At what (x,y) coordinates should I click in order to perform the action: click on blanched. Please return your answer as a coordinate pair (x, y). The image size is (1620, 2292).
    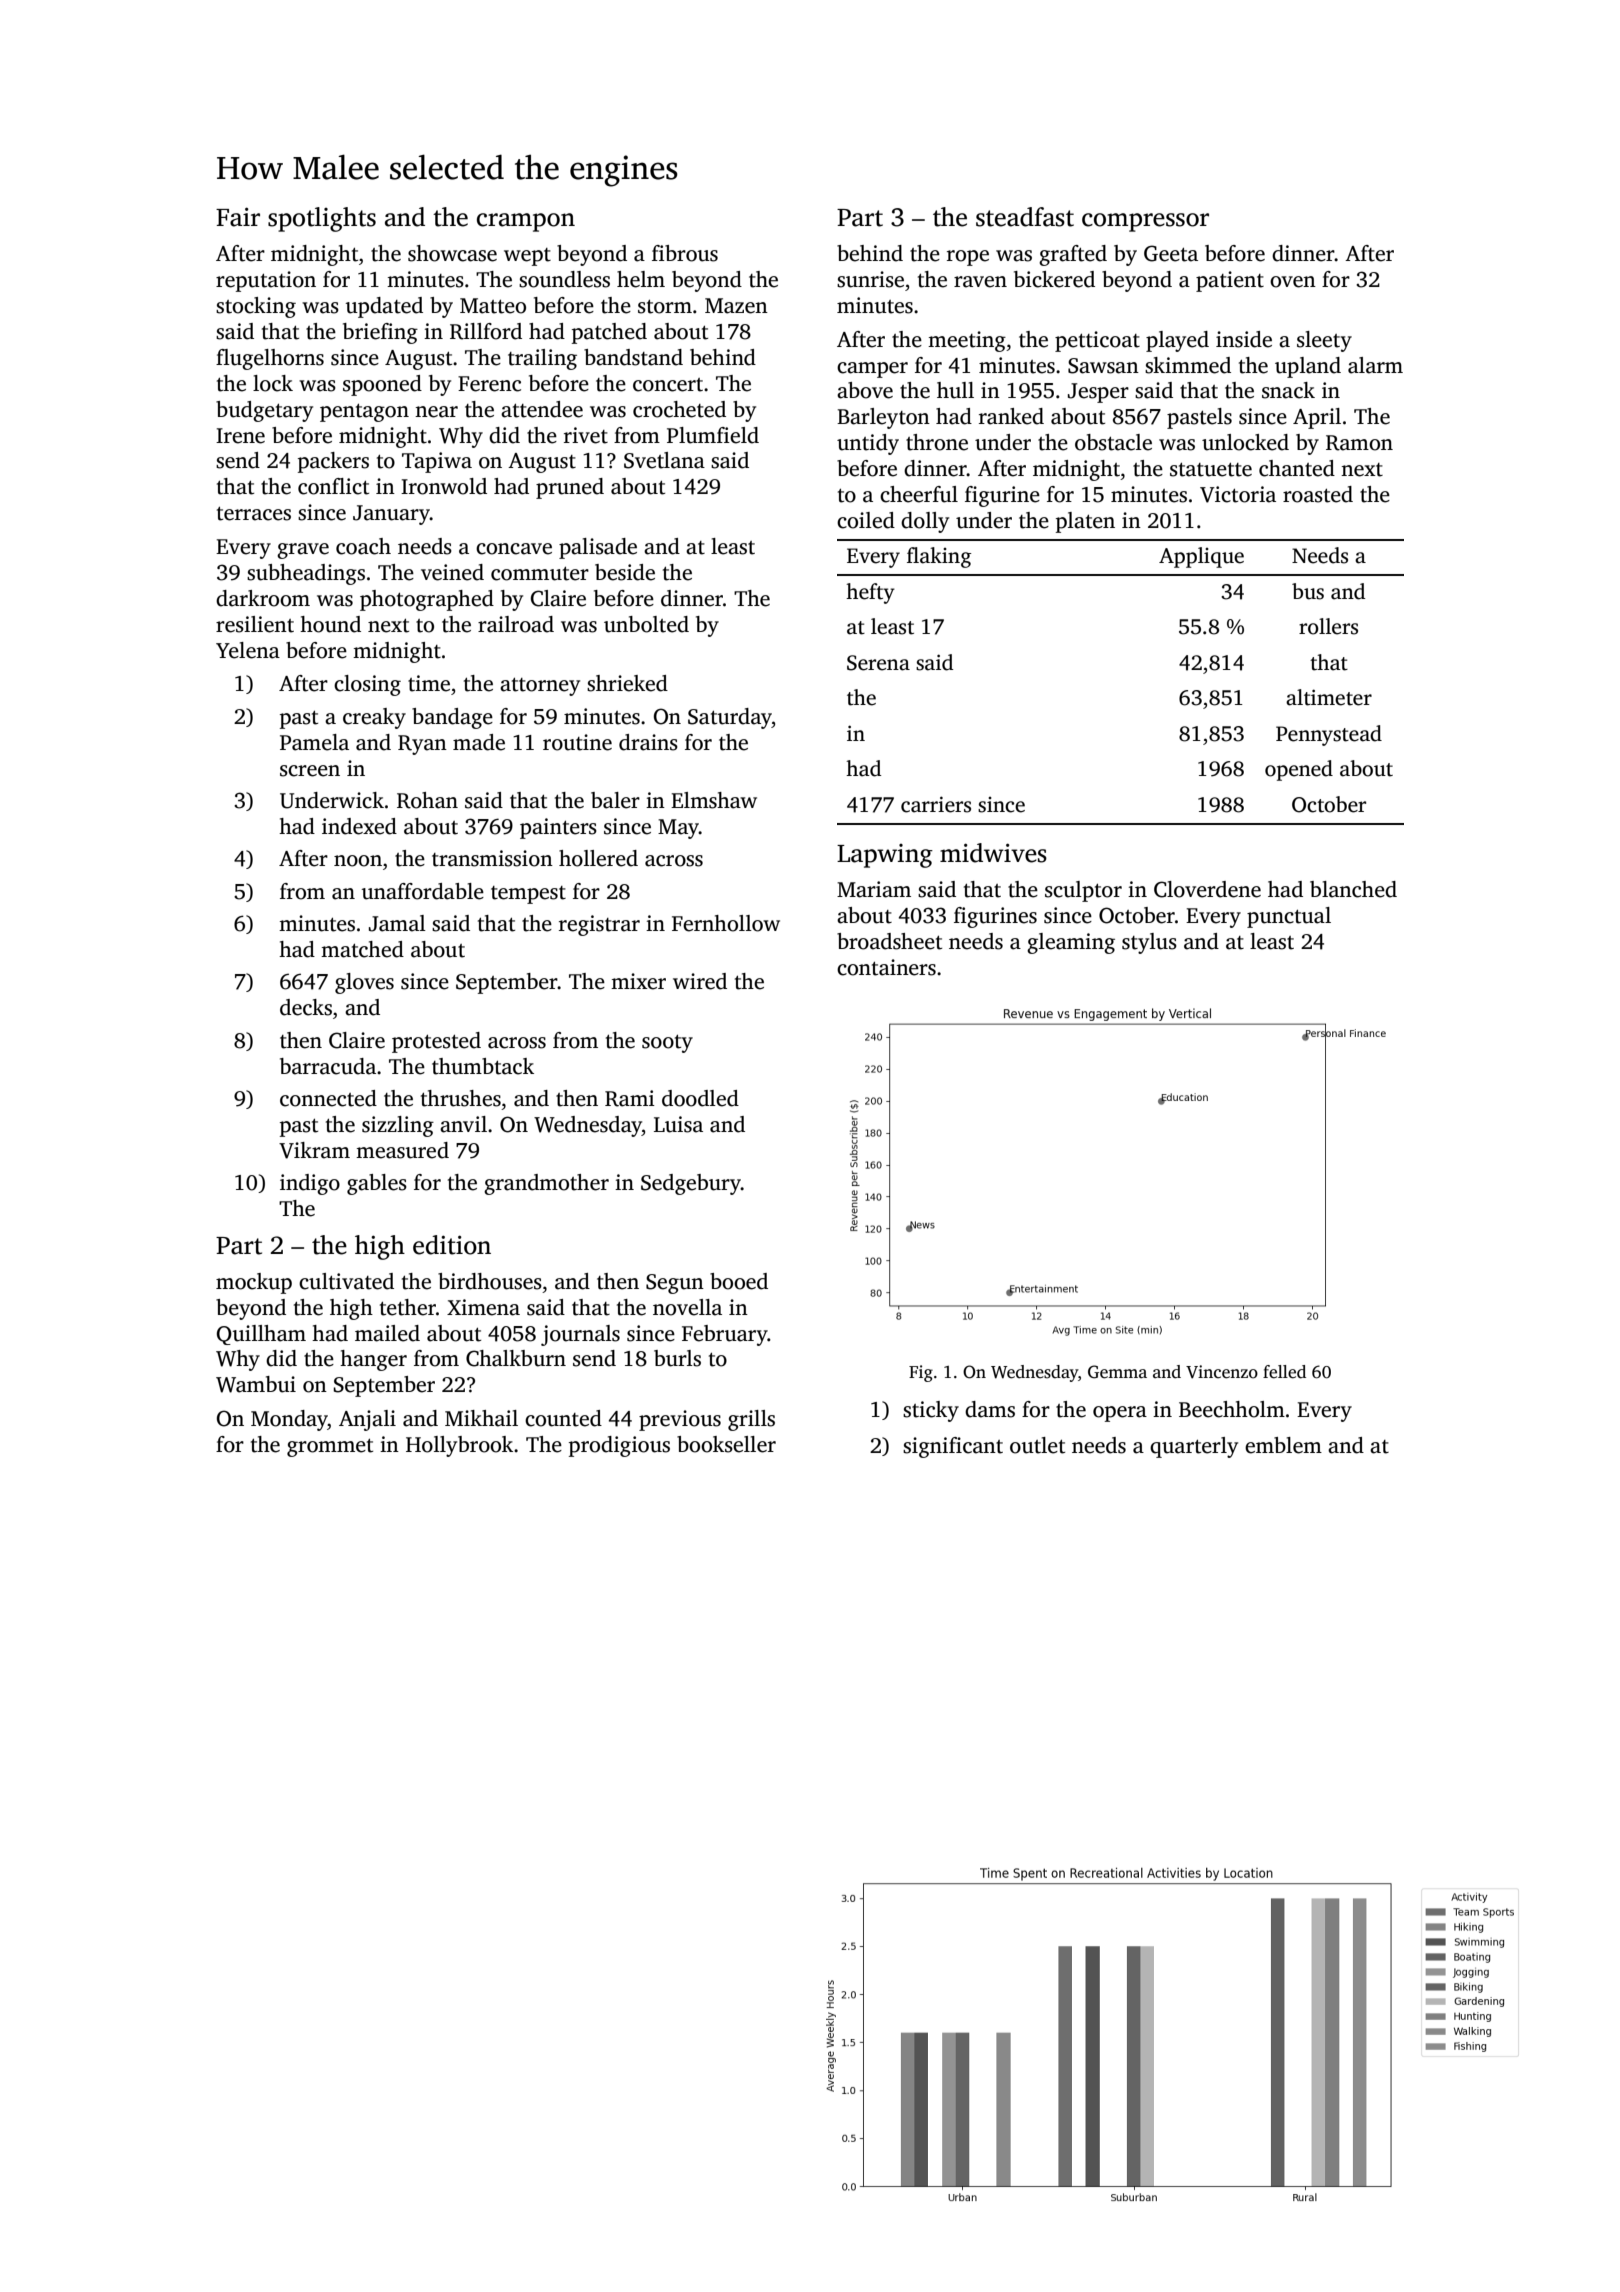
    Looking at the image, I should click on (1353, 889).
